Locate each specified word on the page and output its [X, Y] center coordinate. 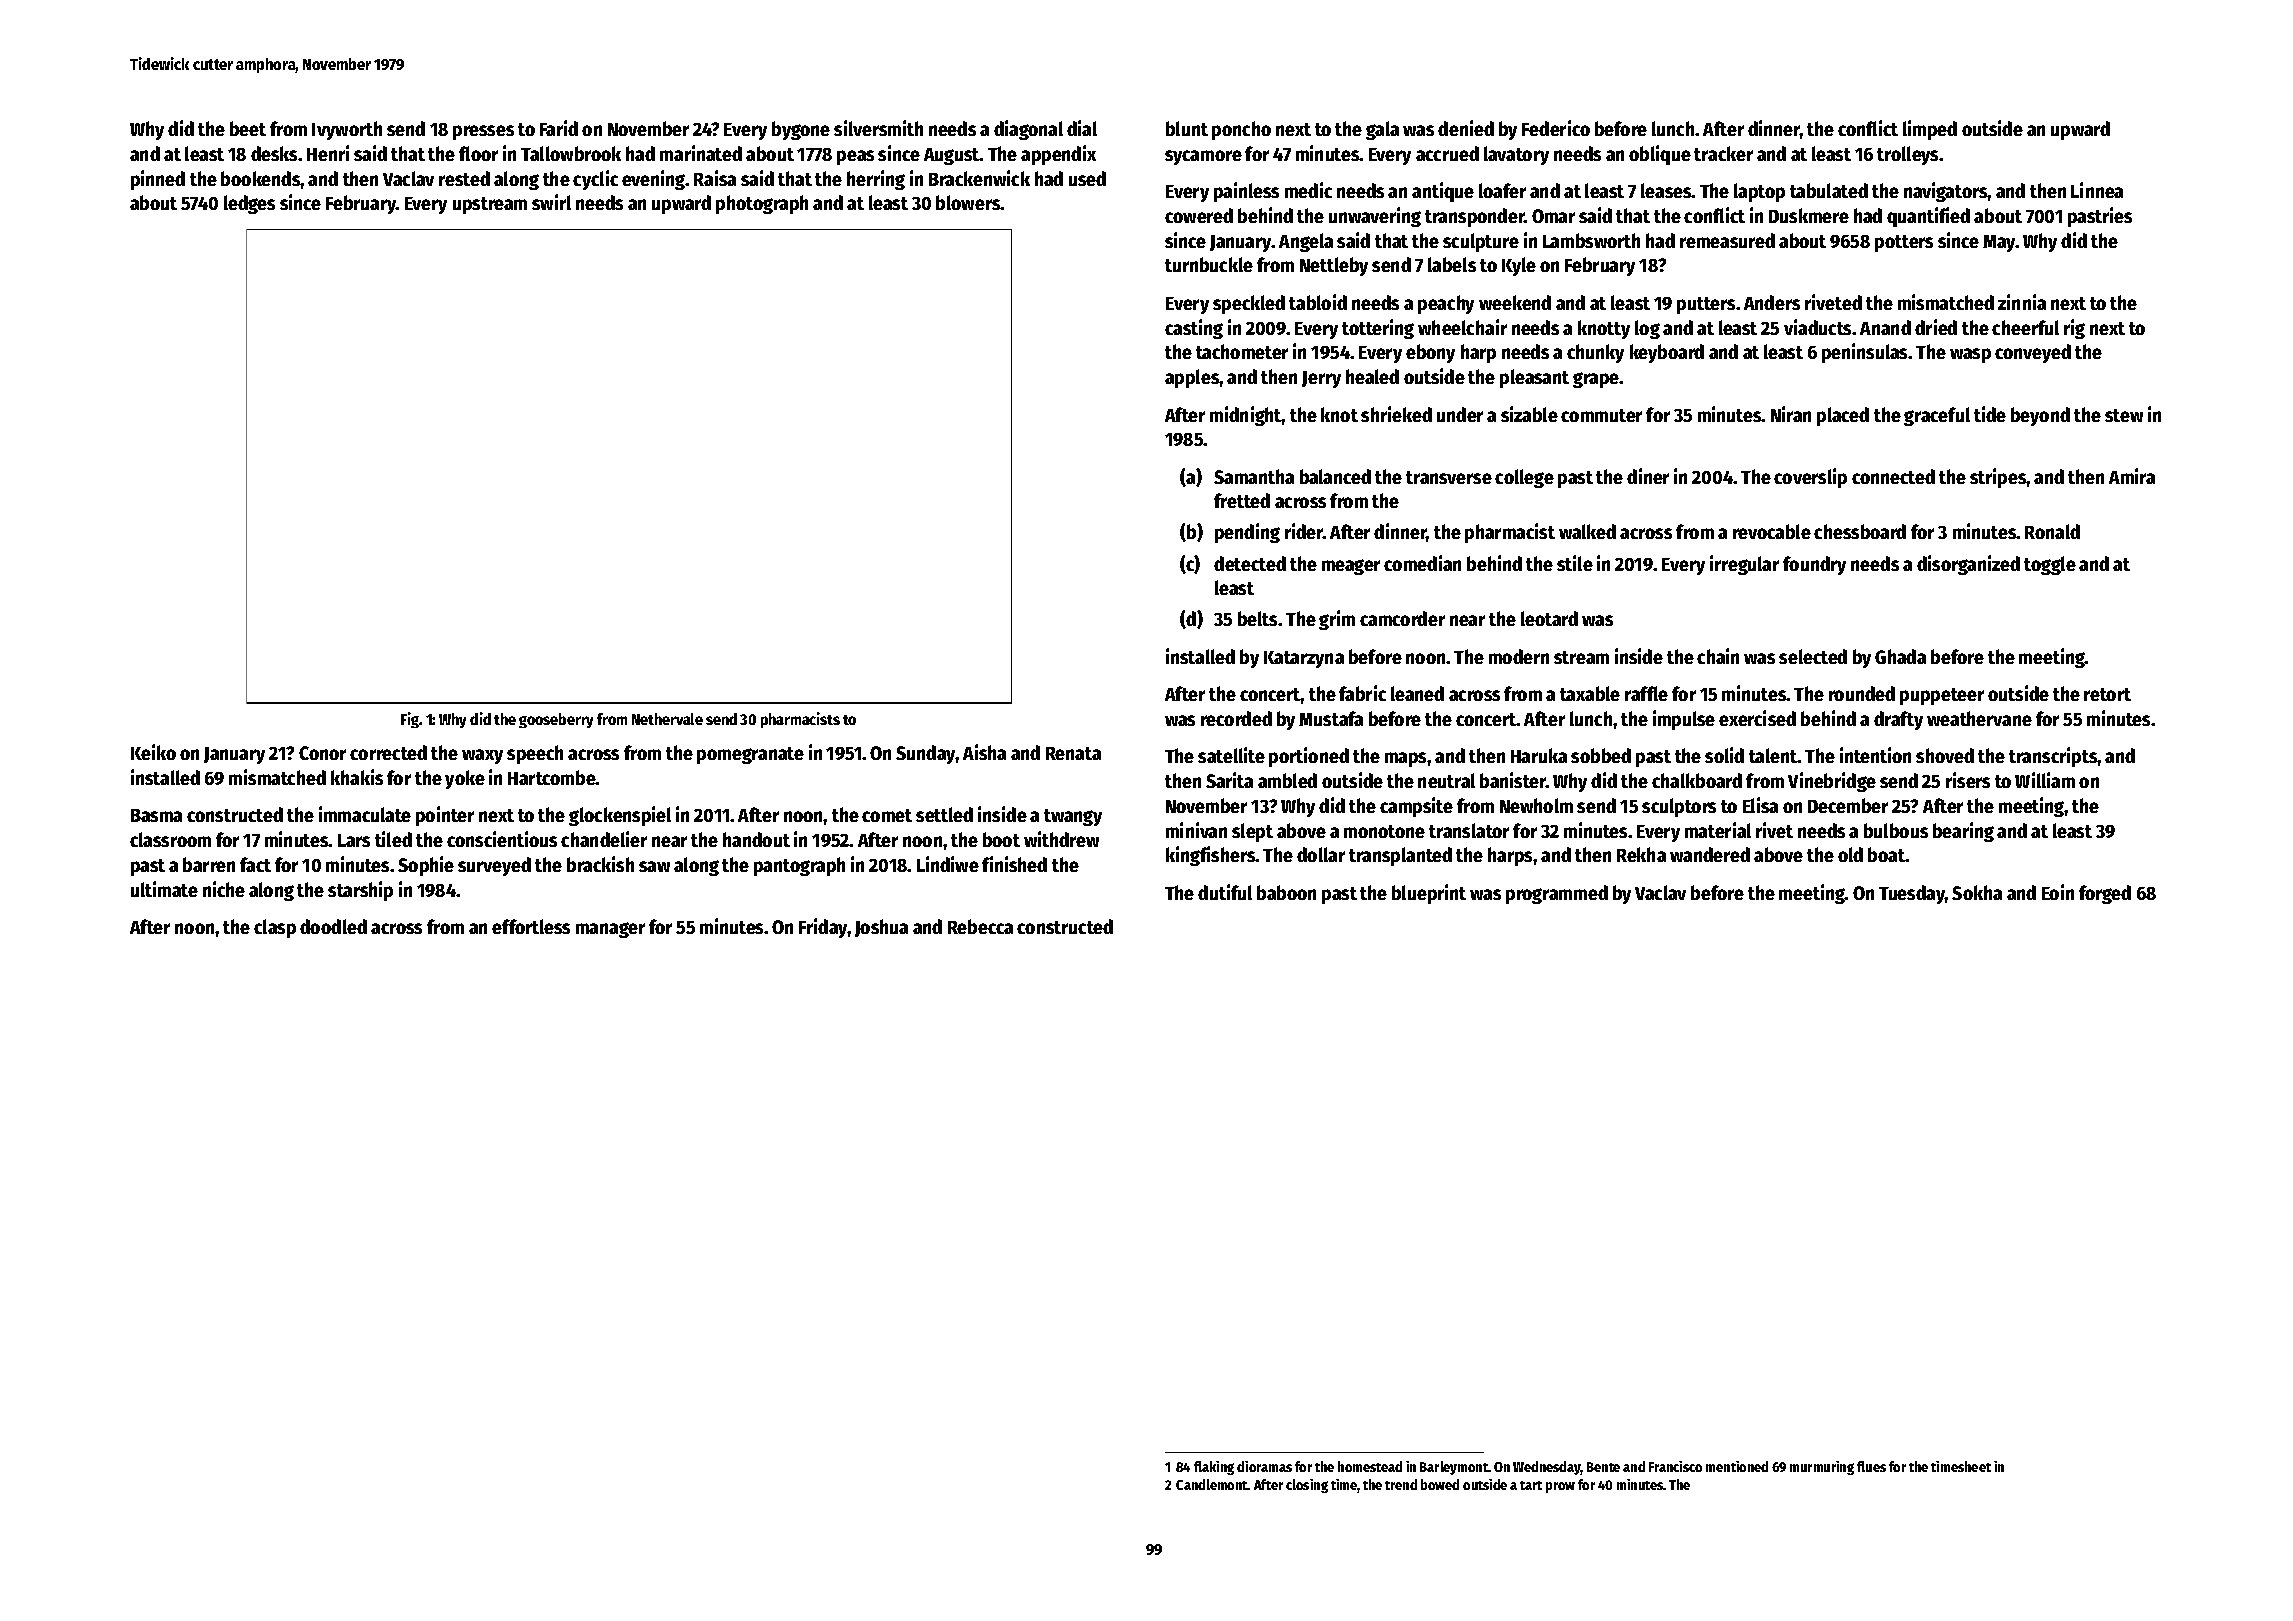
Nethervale [667, 719]
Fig [410, 720]
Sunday [926, 754]
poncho [1241, 130]
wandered [1710, 854]
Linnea [2097, 190]
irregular [1744, 565]
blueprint [1429, 894]
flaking [1214, 1468]
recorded [1236, 718]
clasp [275, 928]
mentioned [1737, 1466]
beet [248, 128]
